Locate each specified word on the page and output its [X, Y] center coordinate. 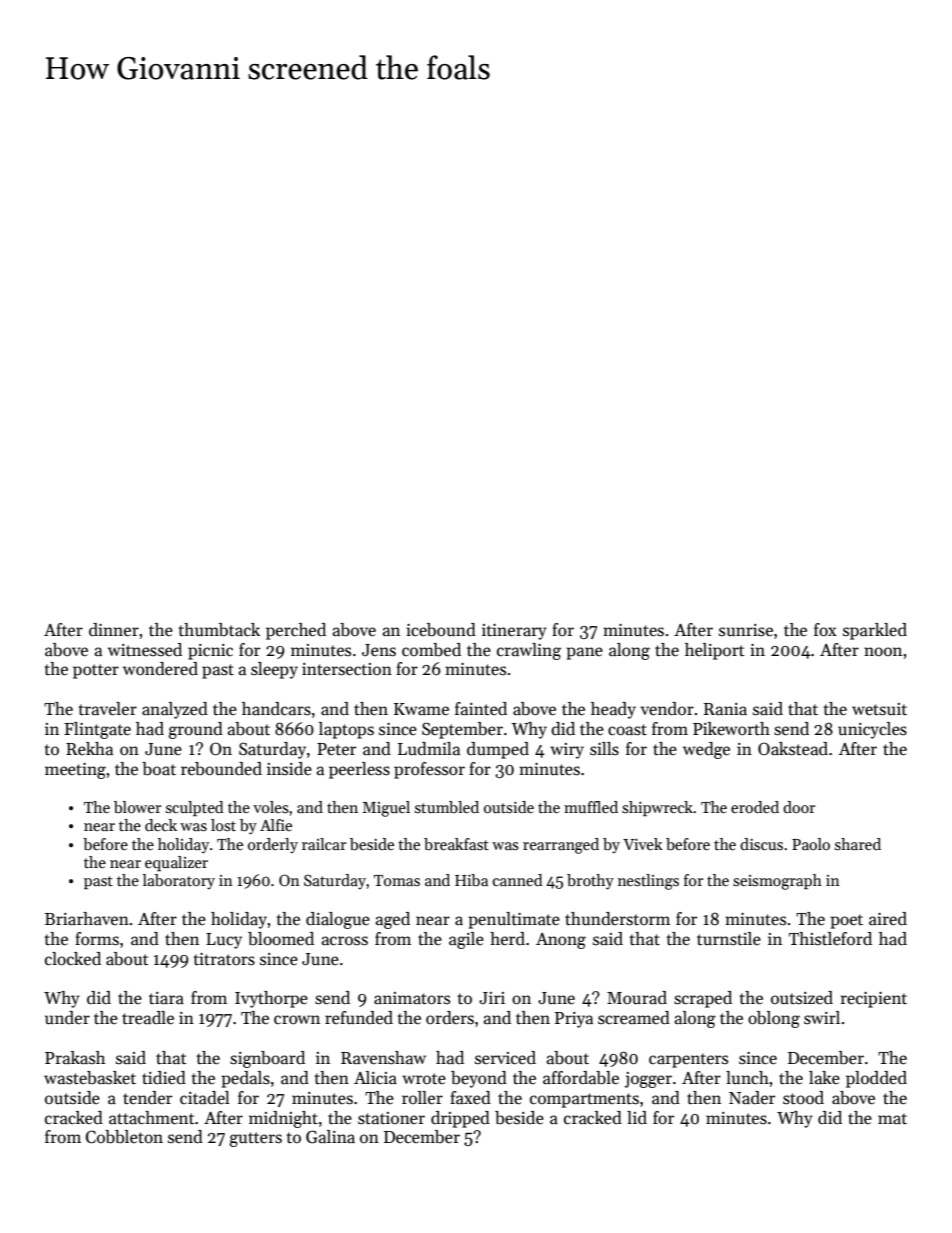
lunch [747, 1078]
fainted [481, 709]
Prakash [75, 1058]
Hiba [471, 880]
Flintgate [97, 730]
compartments [584, 1100]
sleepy [274, 670]
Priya [574, 1020]
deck [161, 825]
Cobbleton [124, 1137]
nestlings [648, 882]
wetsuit [879, 709]
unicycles [872, 730]
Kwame [421, 709]
